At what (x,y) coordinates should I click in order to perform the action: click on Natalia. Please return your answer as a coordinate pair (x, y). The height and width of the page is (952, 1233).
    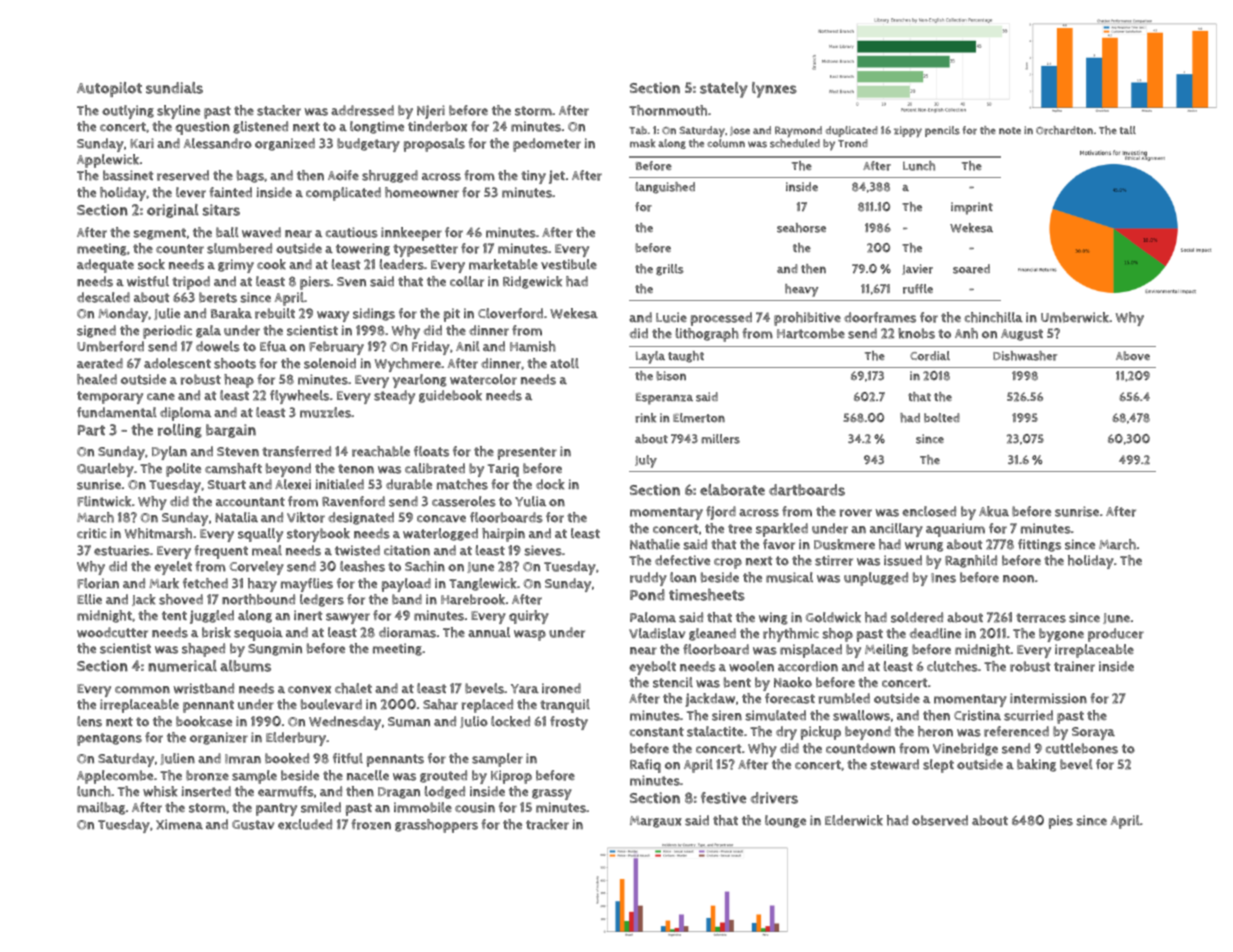
    Looking at the image, I should click on (236, 517).
